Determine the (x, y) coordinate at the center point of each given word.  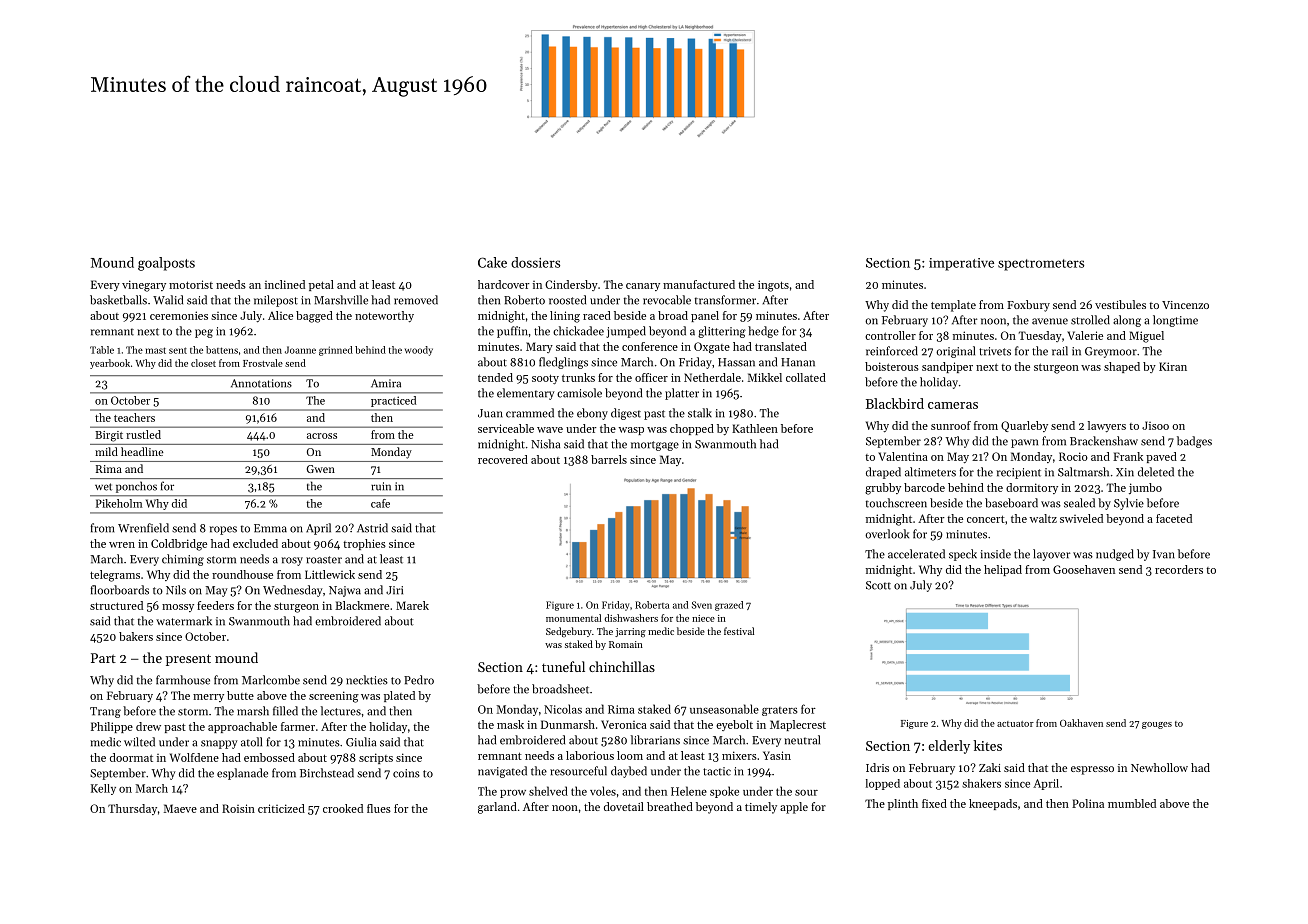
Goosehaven (1084, 569)
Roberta (652, 605)
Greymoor (1111, 352)
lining (565, 317)
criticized (281, 808)
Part (103, 658)
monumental (573, 618)
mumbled (1132, 803)
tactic (717, 771)
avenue (1050, 321)
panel (705, 316)
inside (995, 554)
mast (155, 350)
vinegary (144, 286)
